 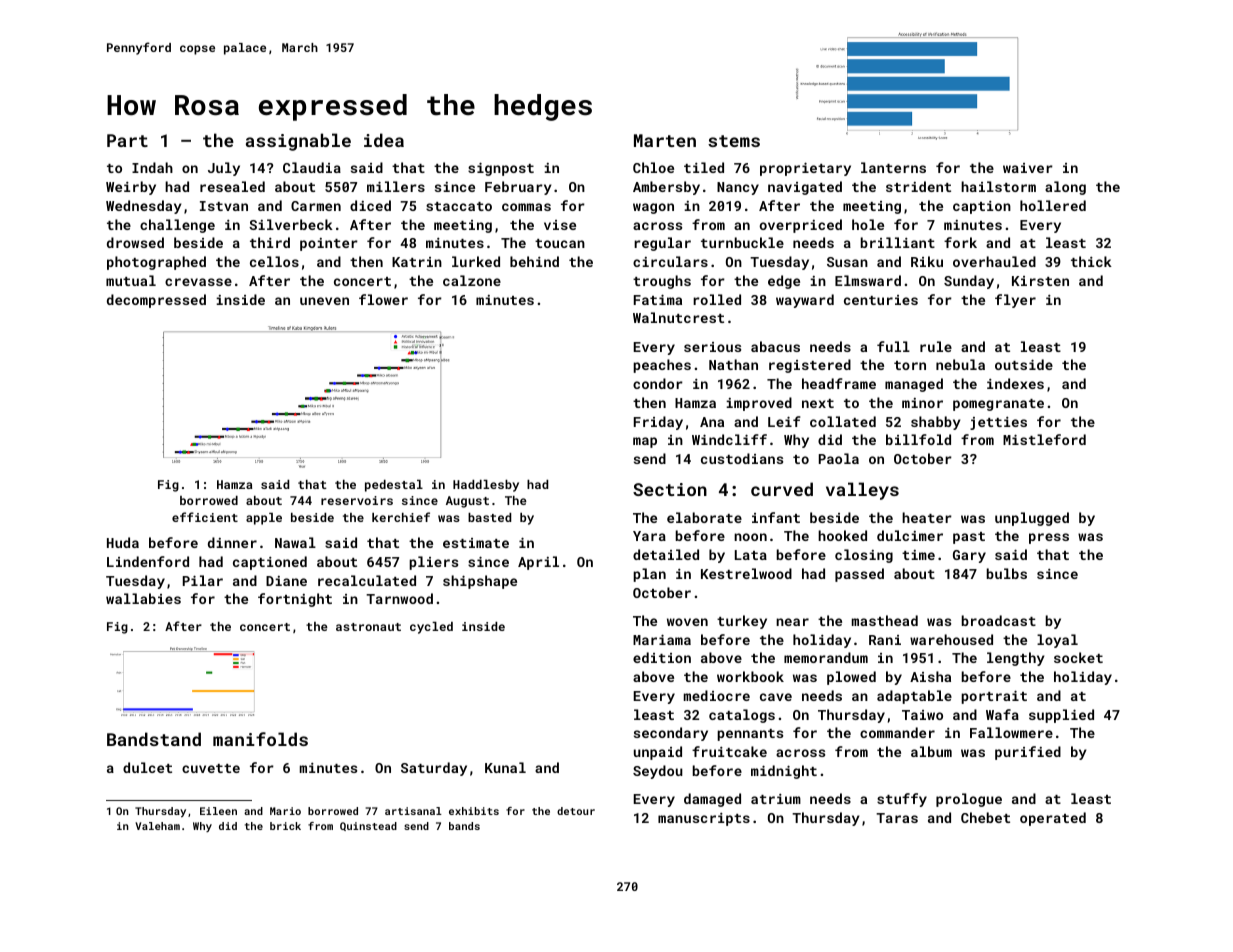 What do you see at coordinates (649, 536) in the screenshot?
I see `Yara` at bounding box center [649, 536].
